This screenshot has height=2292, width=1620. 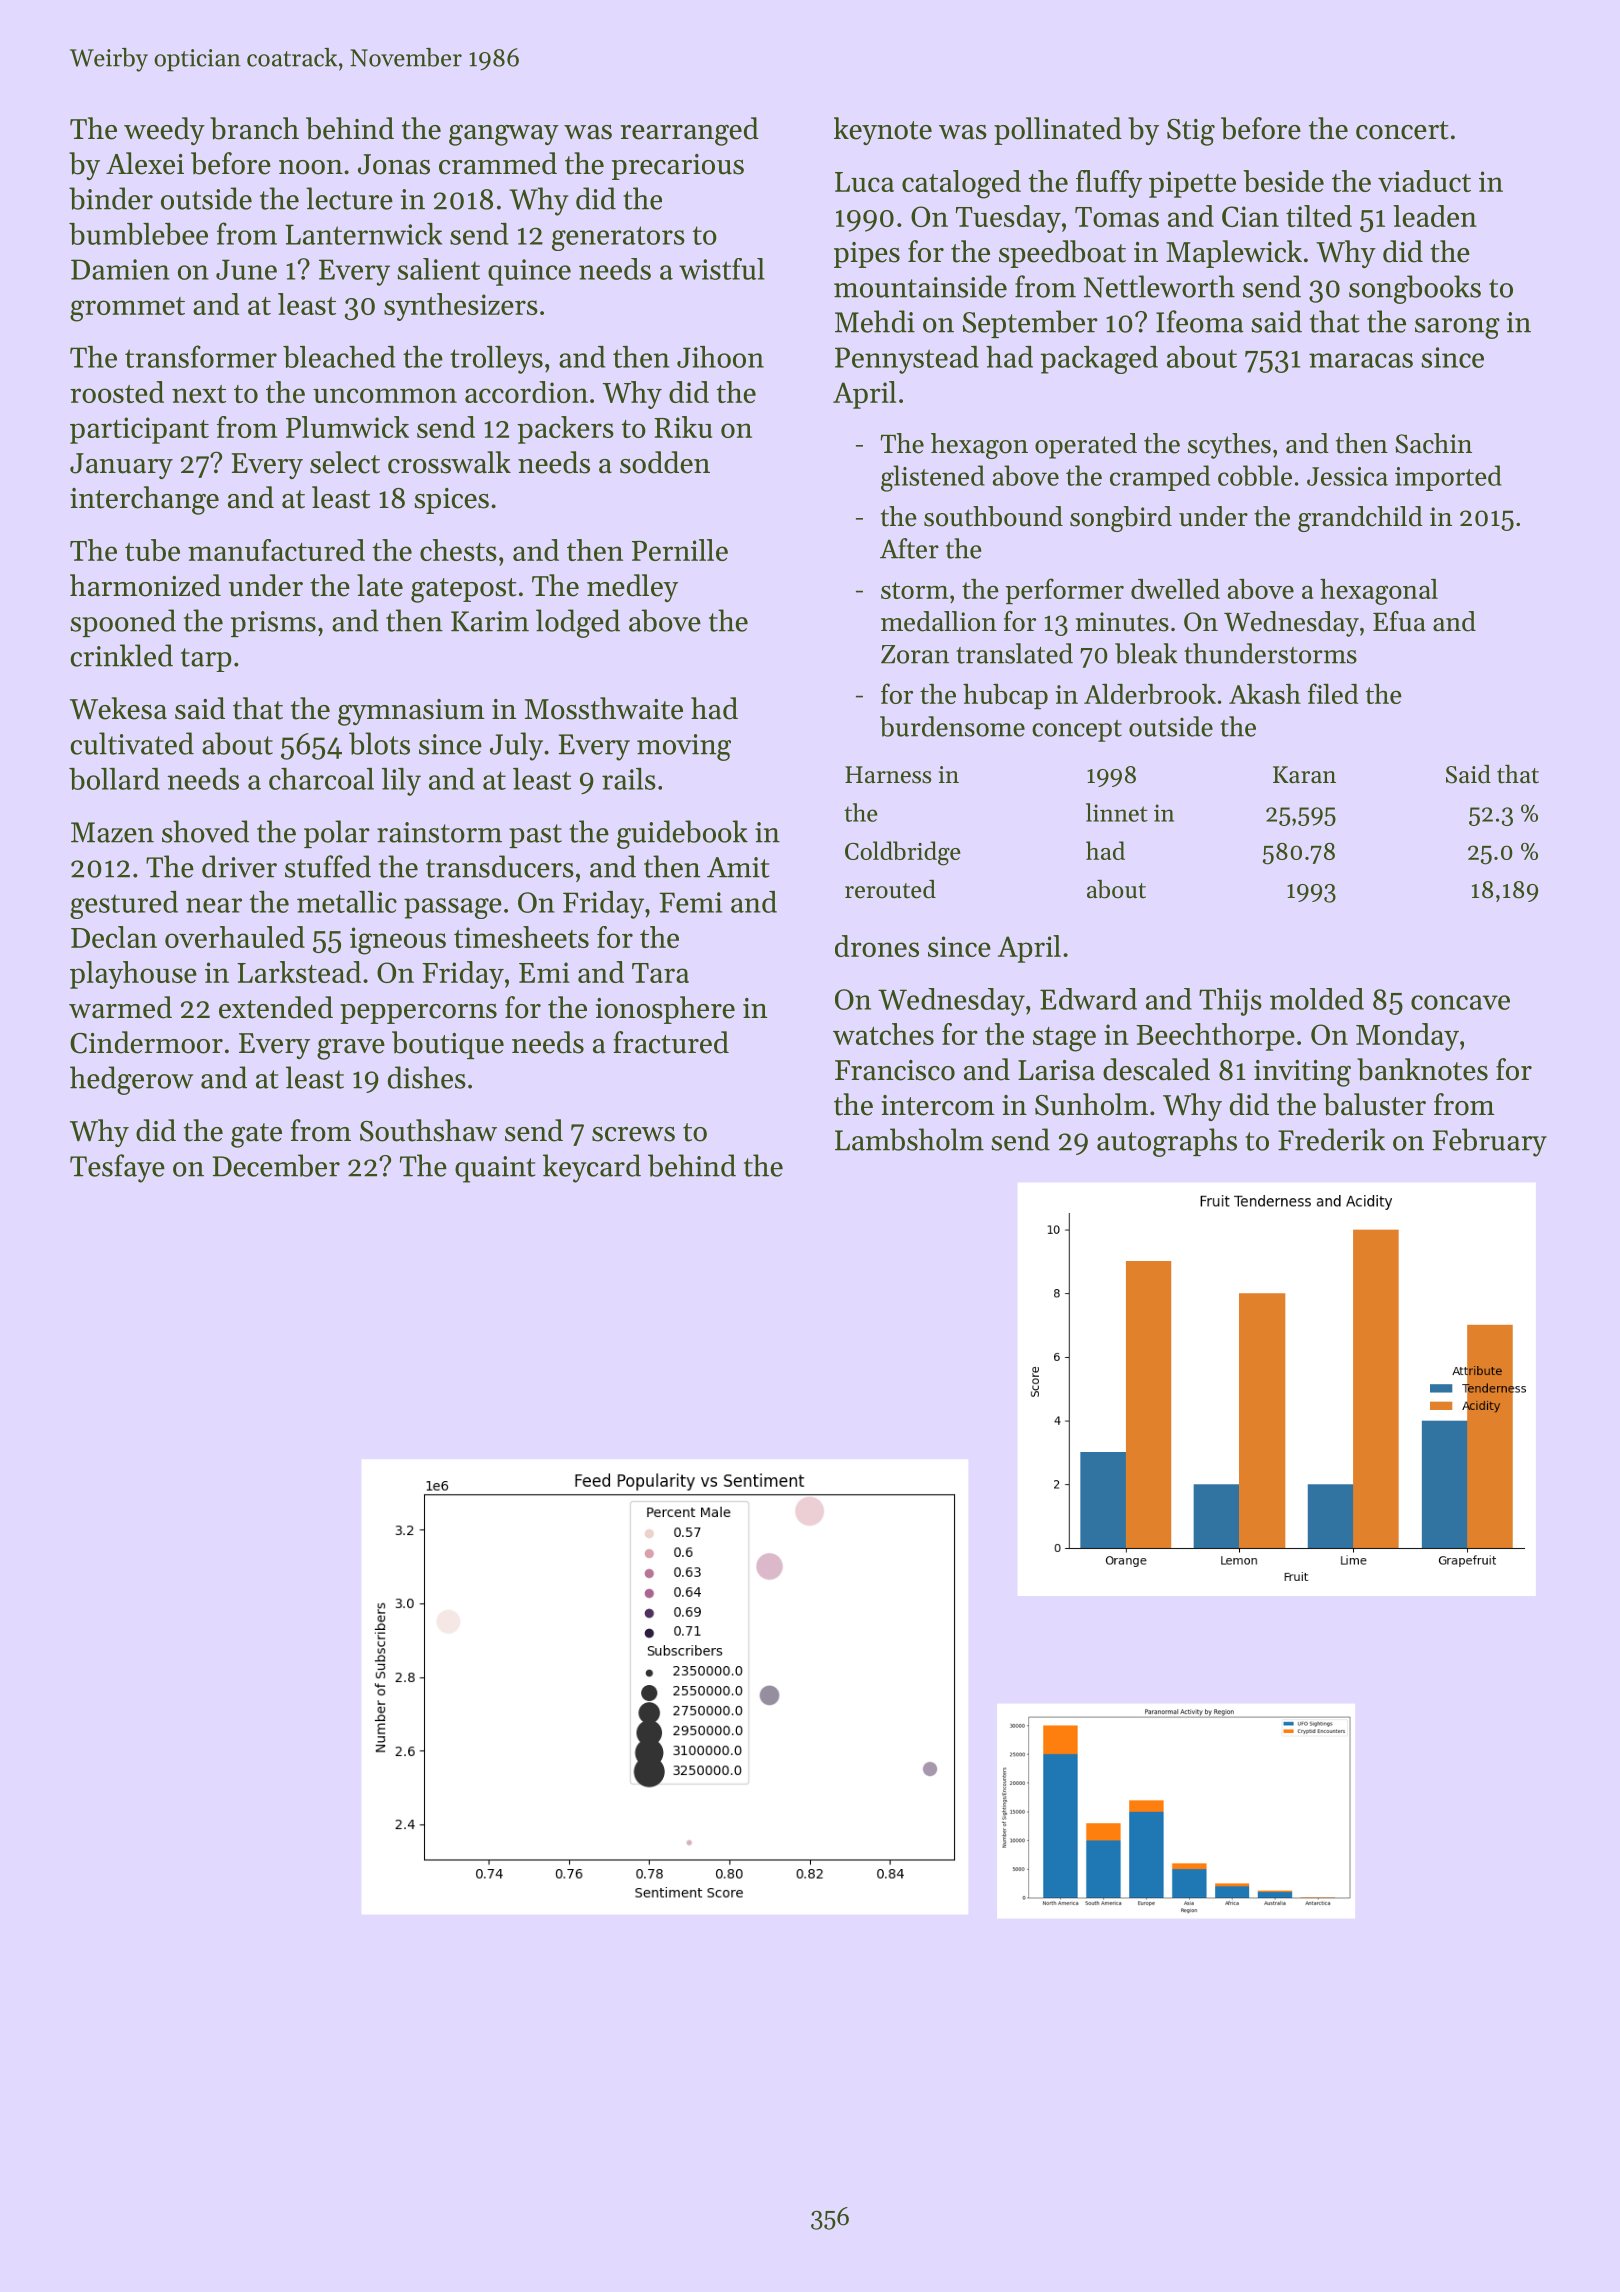 I want to click on performer, so click(x=1064, y=591).
